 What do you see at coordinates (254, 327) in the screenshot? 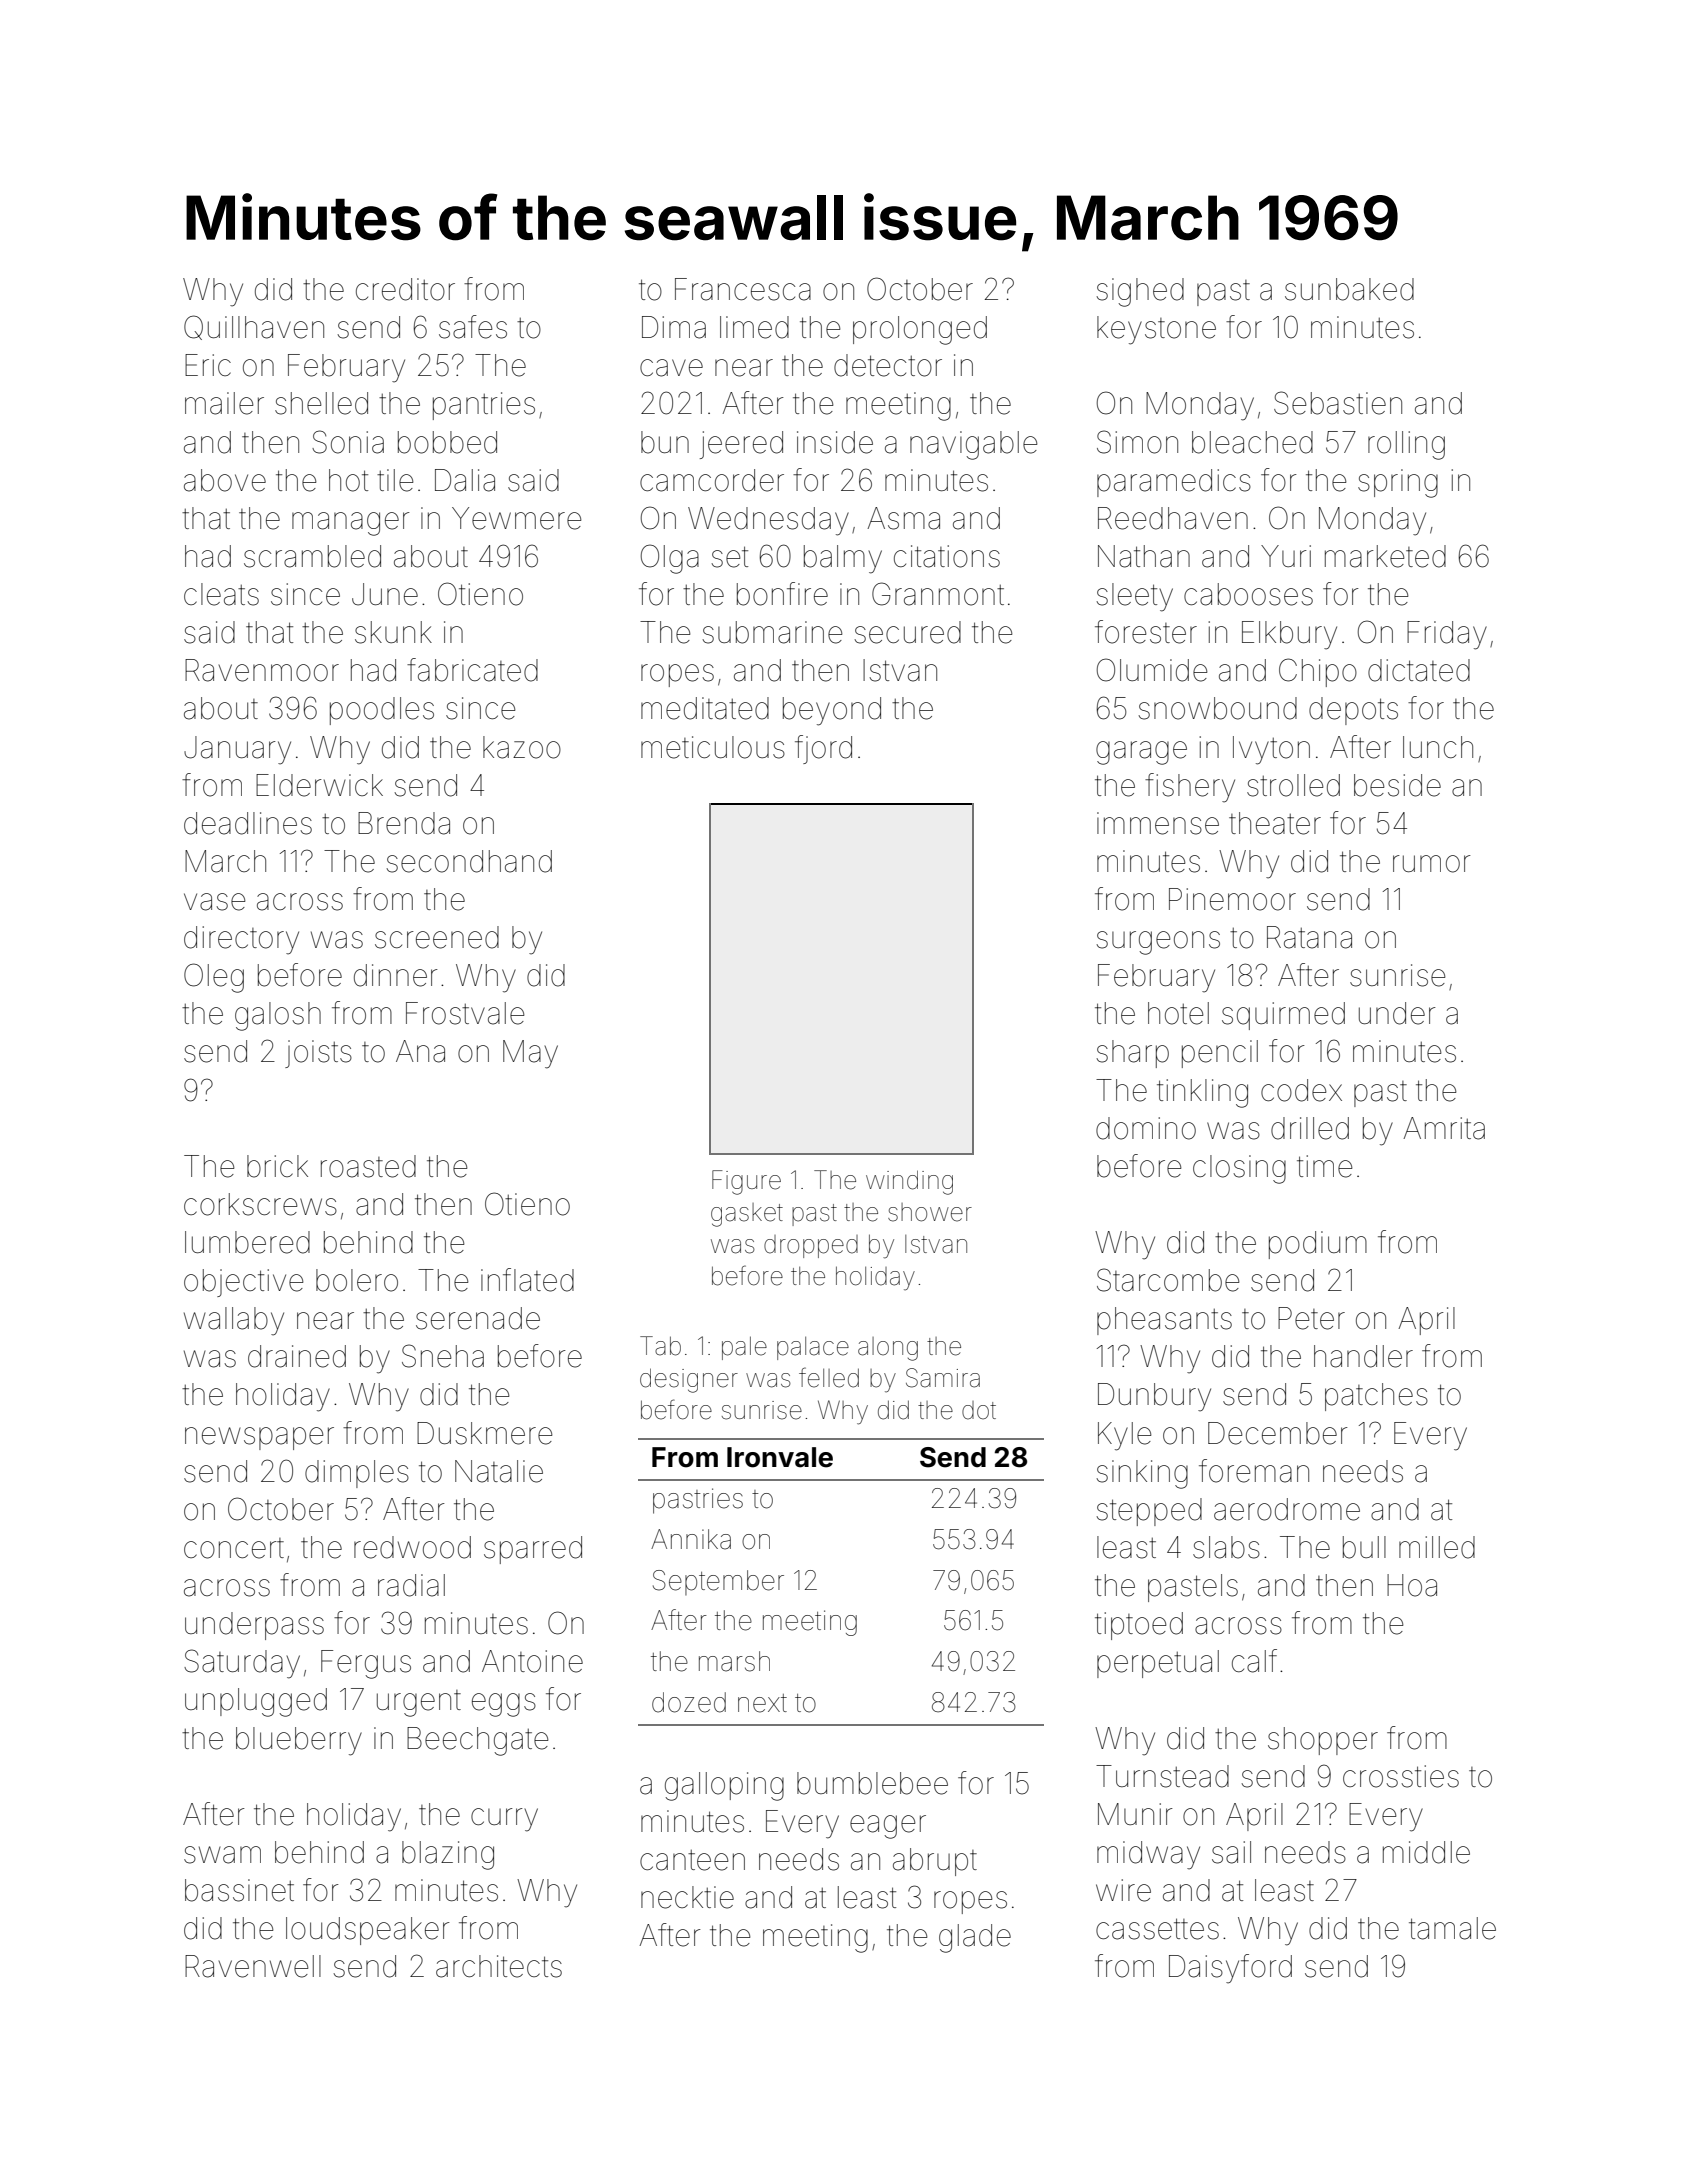
I see `Quillhaven` at bounding box center [254, 327].
